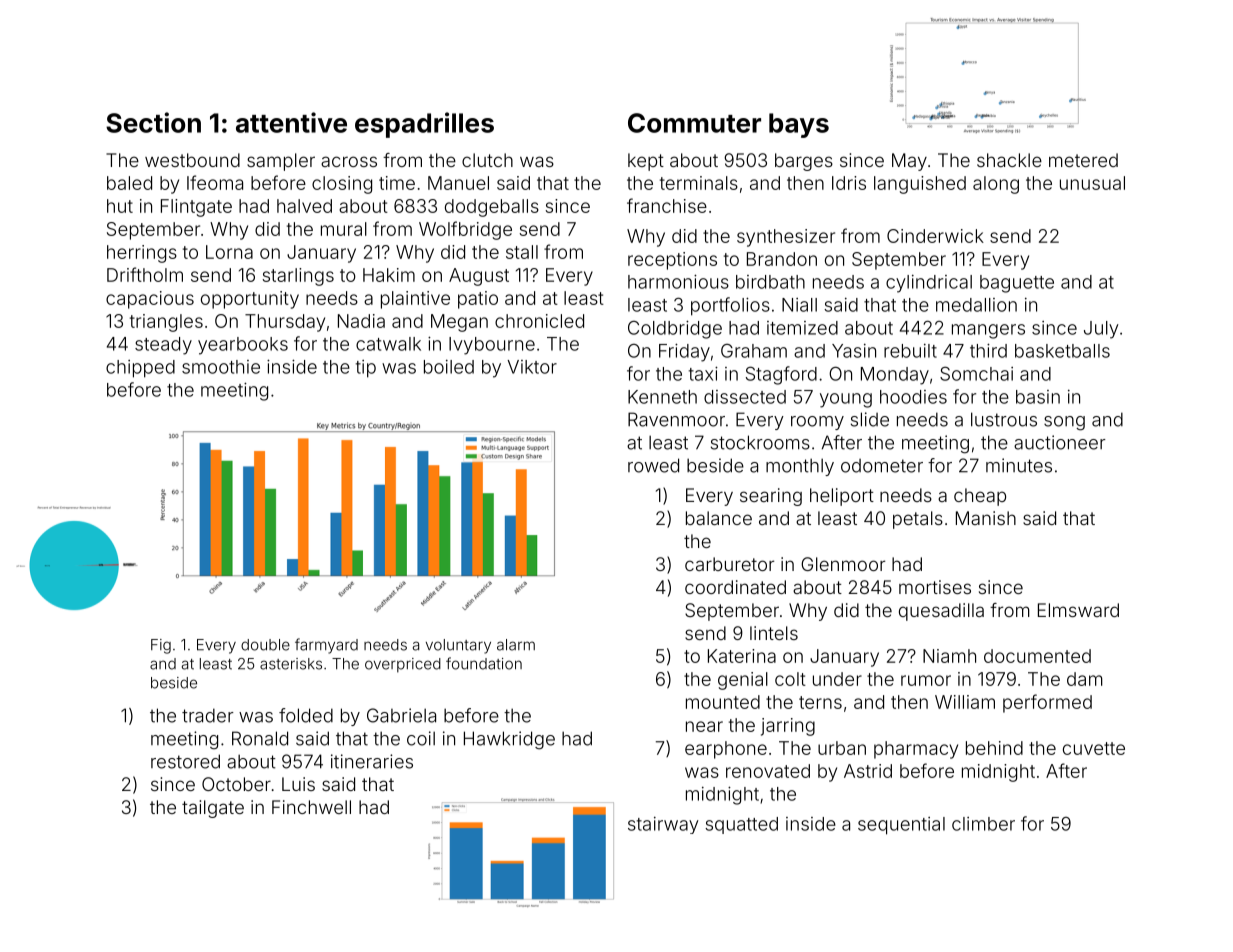 The width and height of the screenshot is (1233, 952). I want to click on metered, so click(1083, 160).
